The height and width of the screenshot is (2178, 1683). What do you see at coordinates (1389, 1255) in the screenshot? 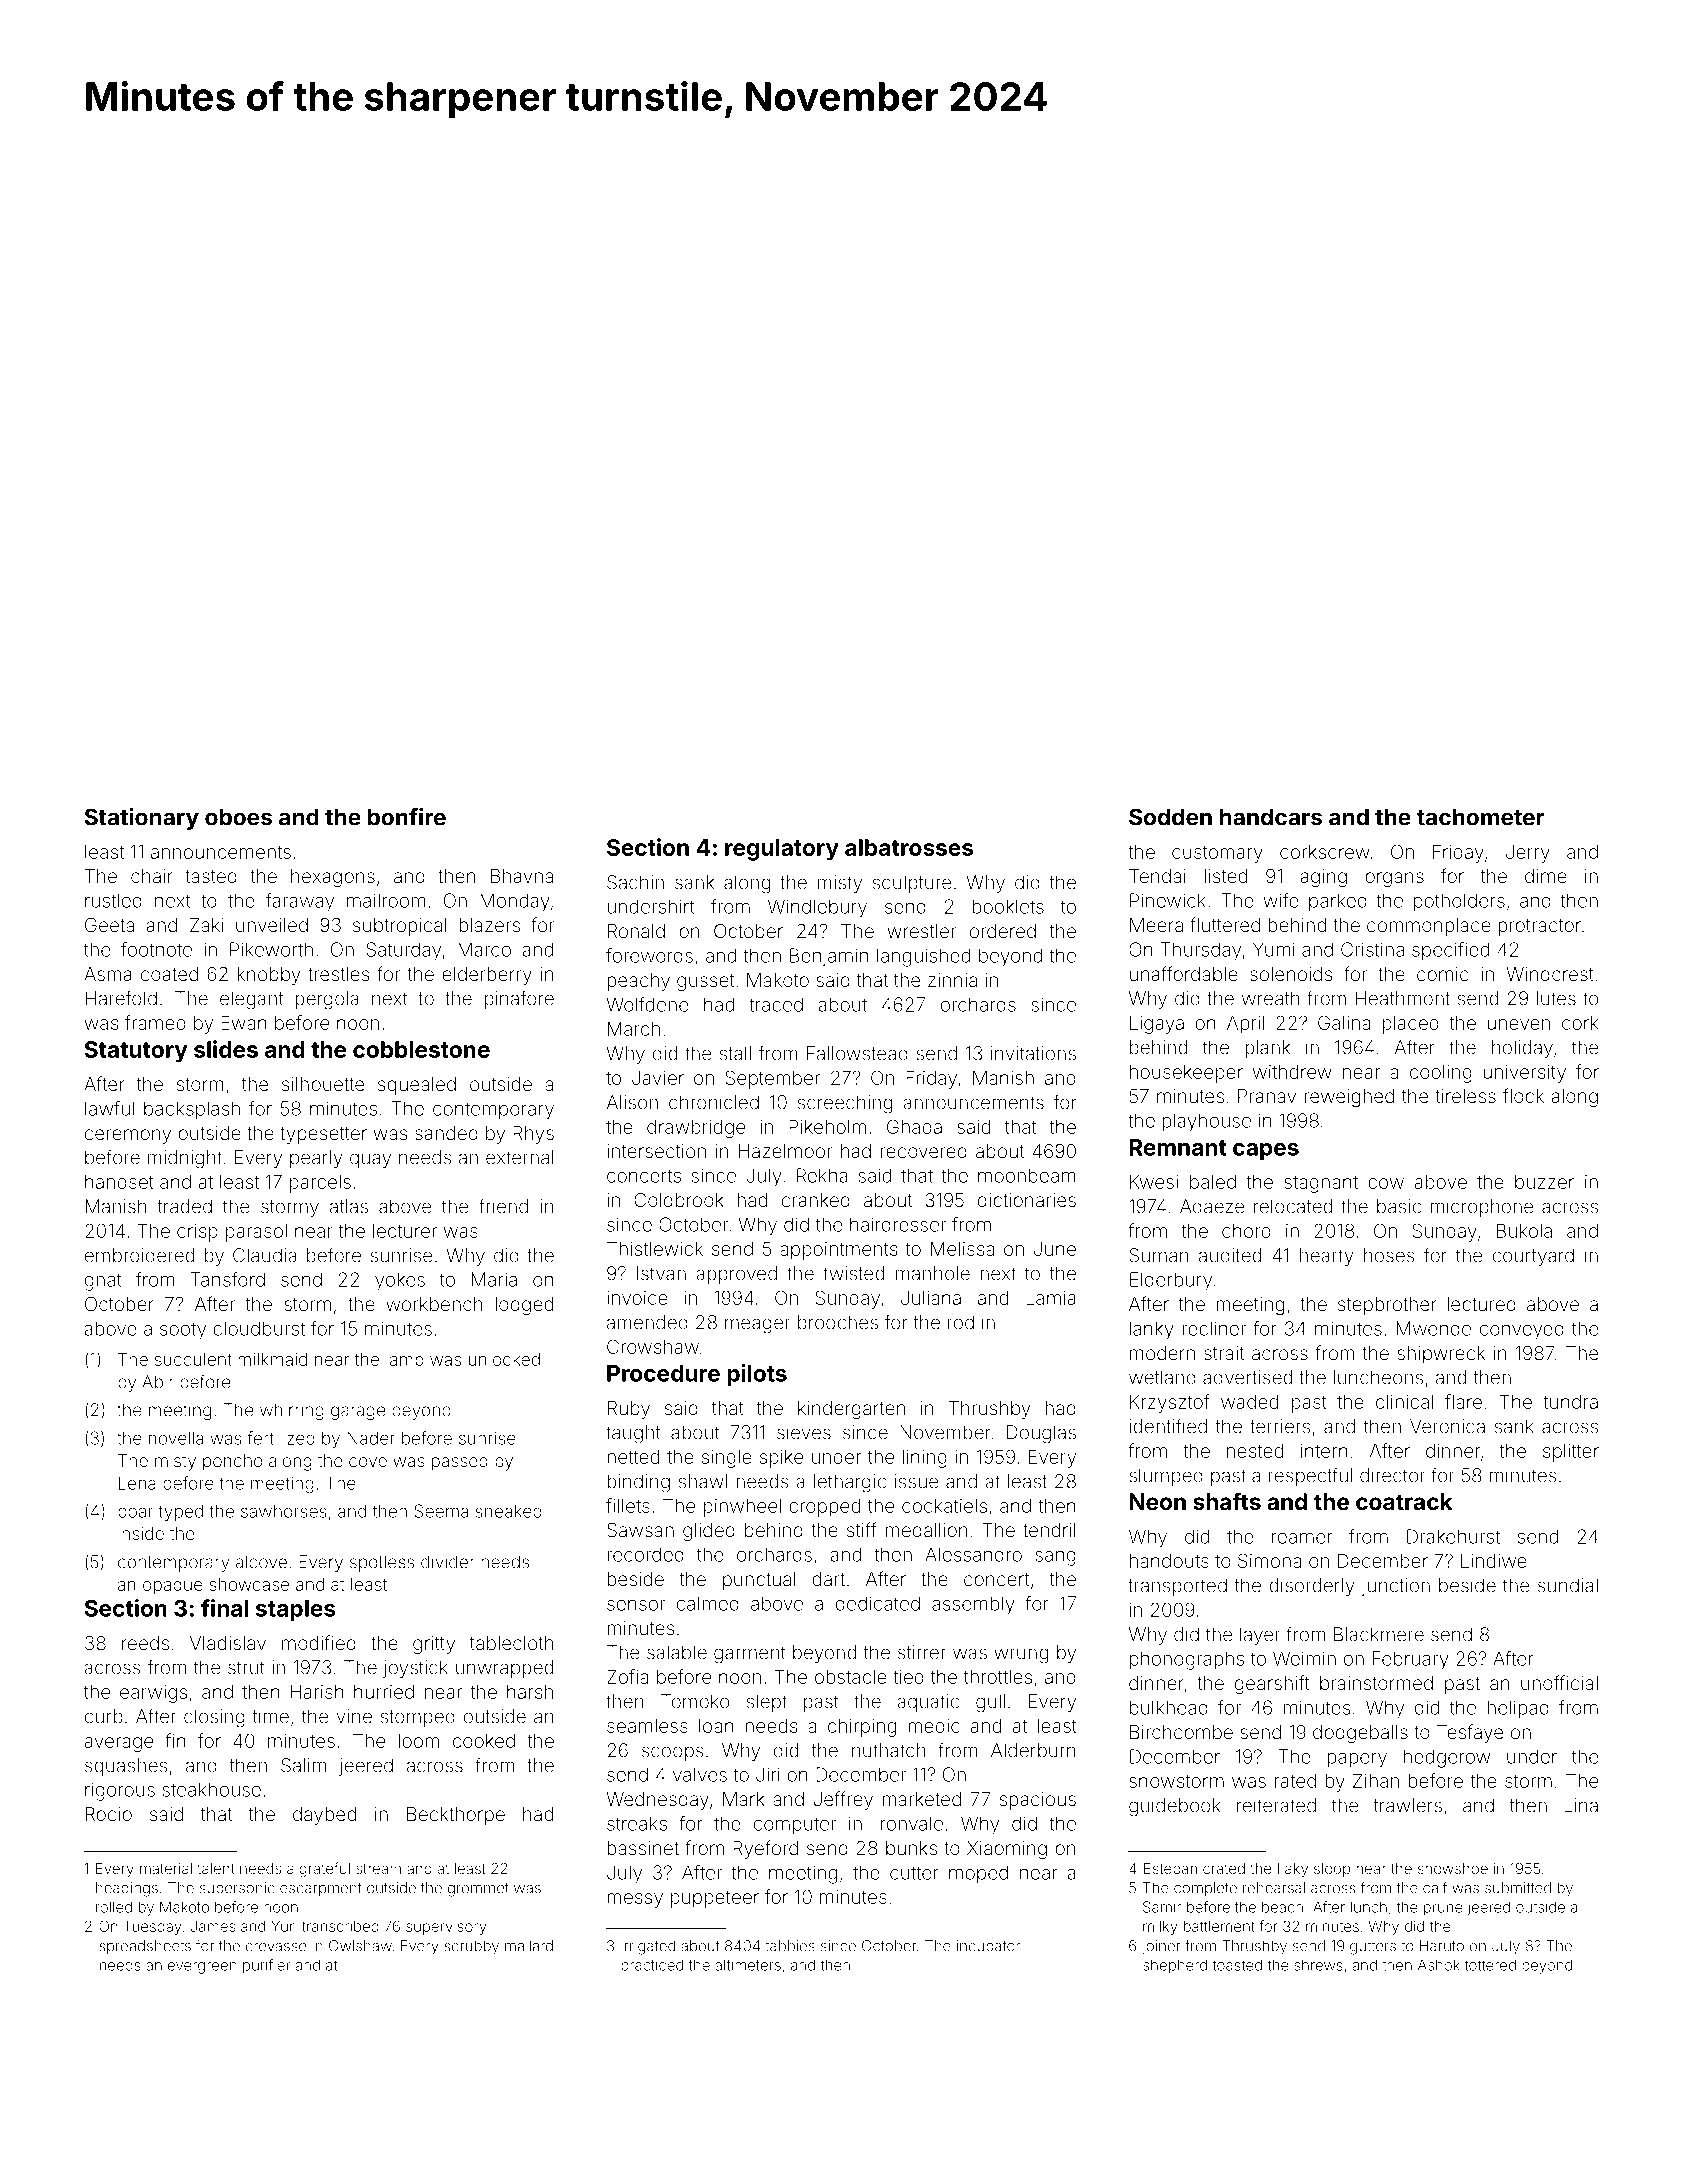
I see `hoses` at bounding box center [1389, 1255].
